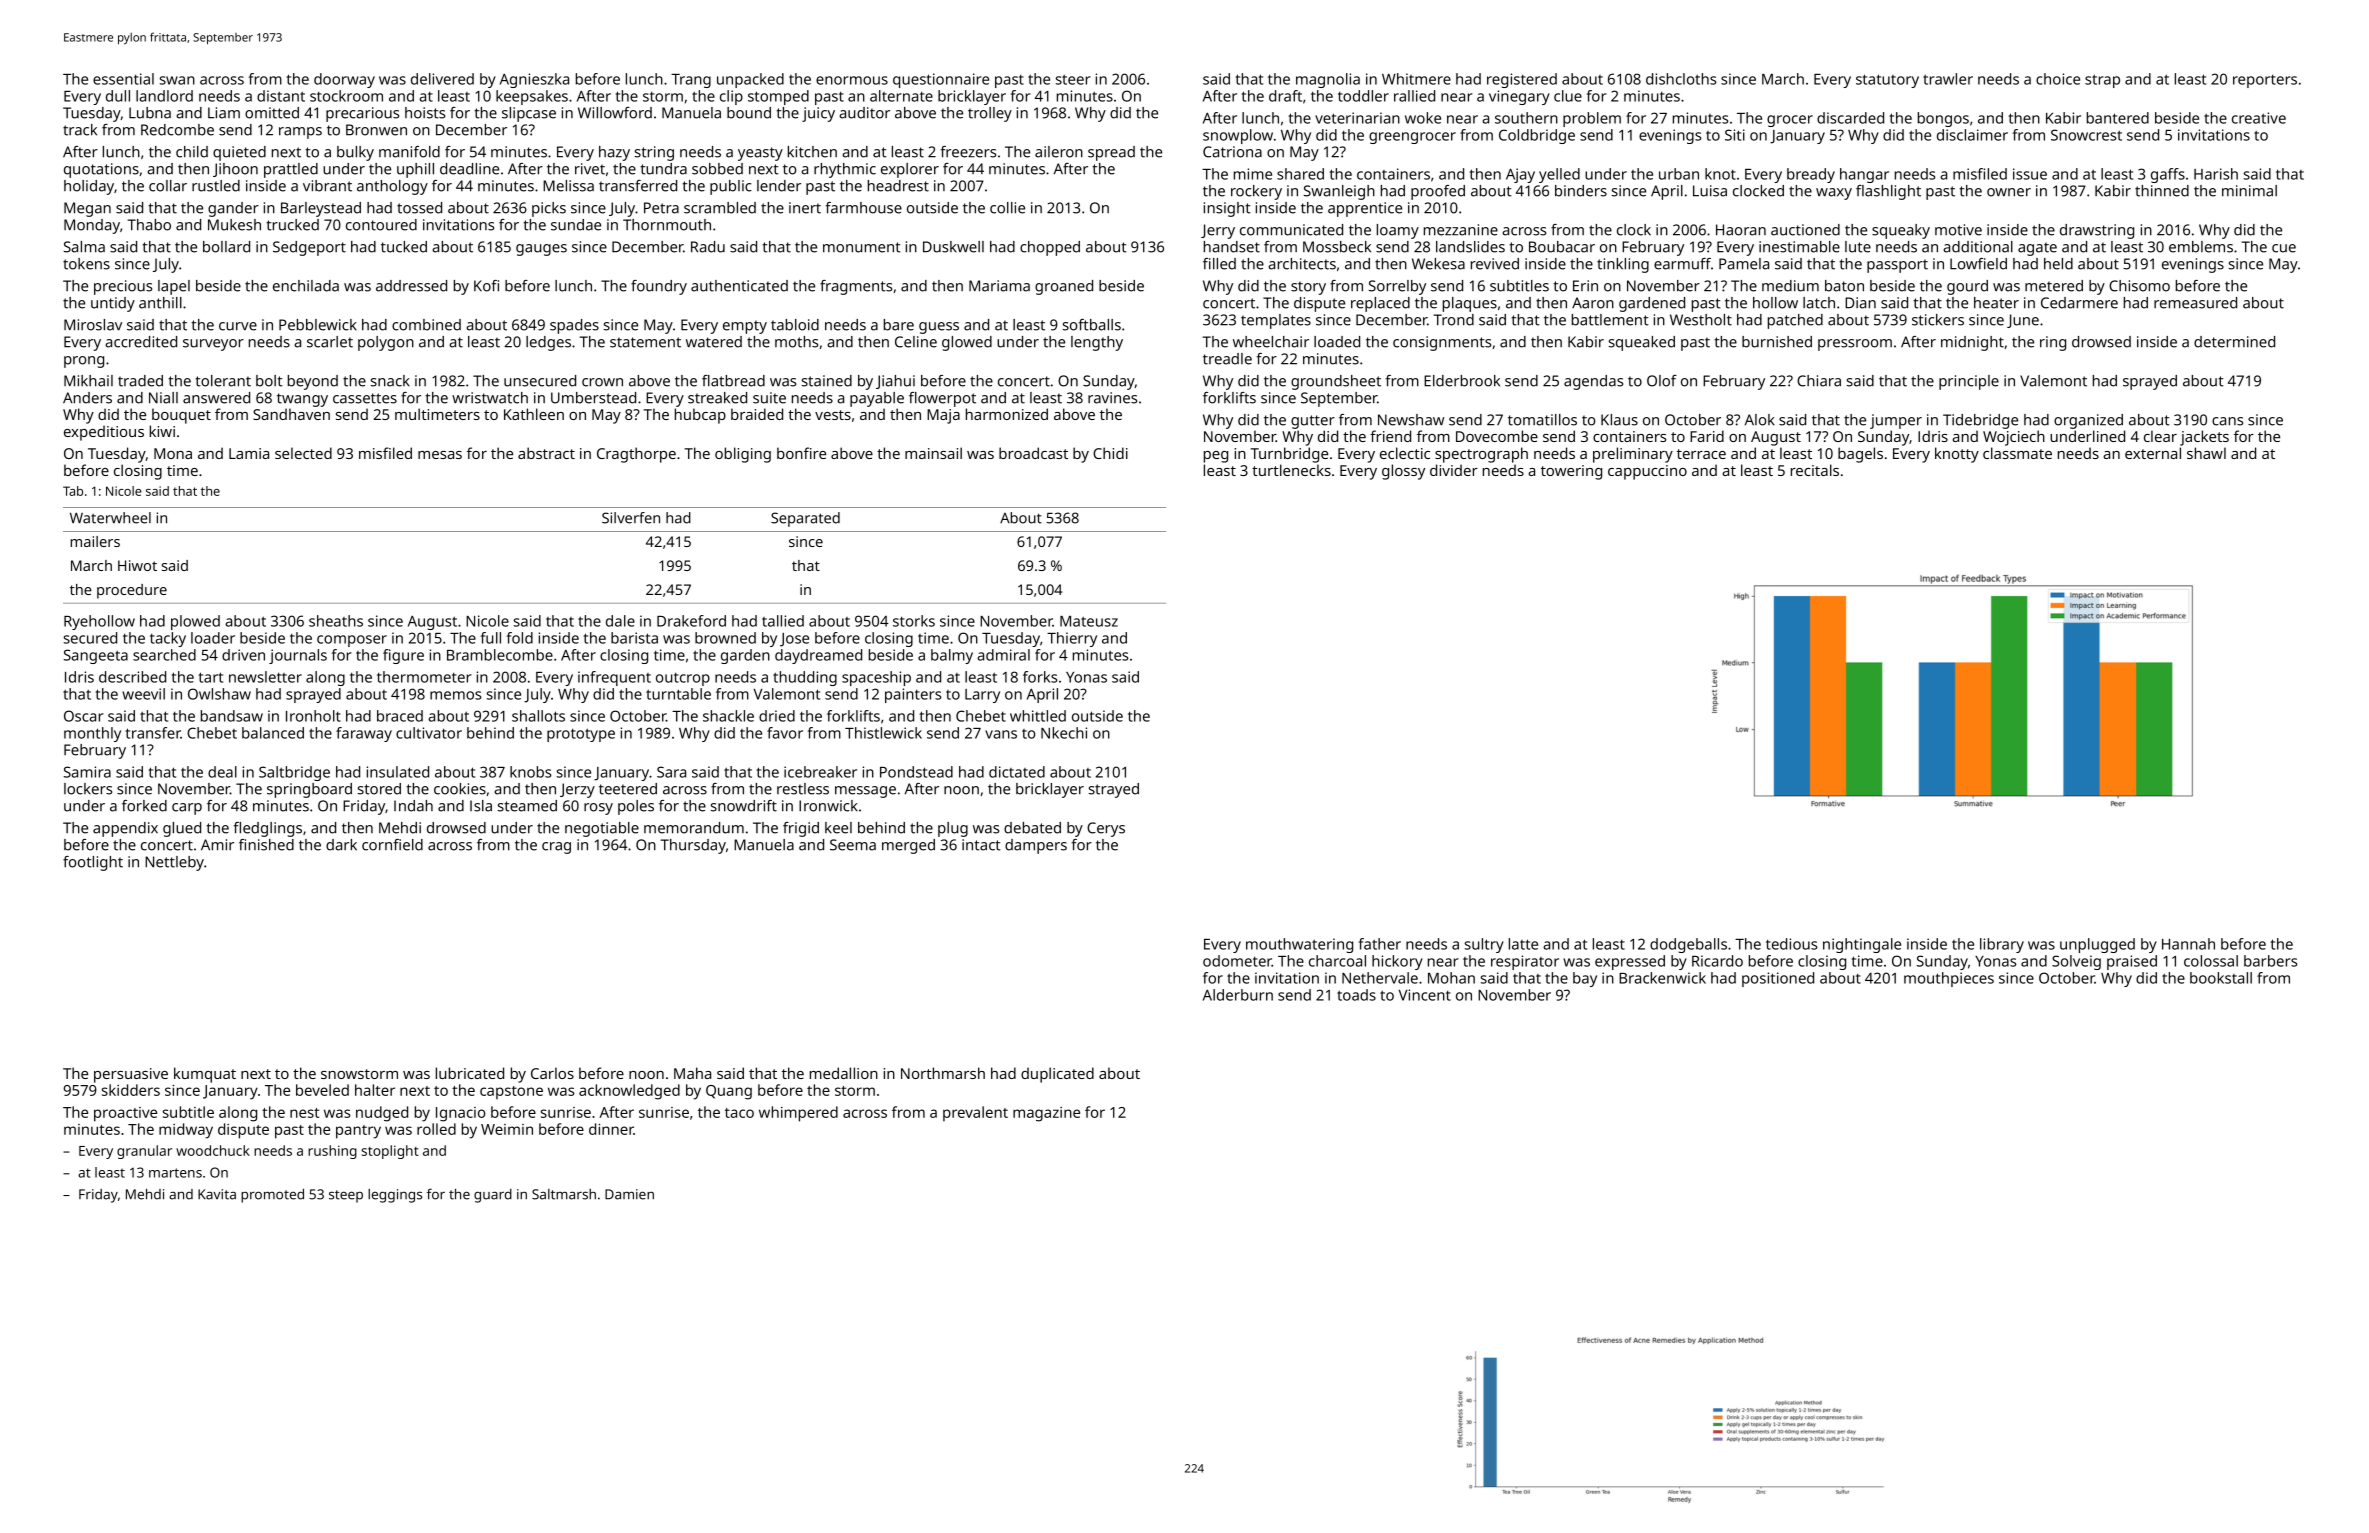 Image resolution: width=2369 pixels, height=1533 pixels. Describe the element at coordinates (1425, 995) in the document. I see `Vincent` at that location.
